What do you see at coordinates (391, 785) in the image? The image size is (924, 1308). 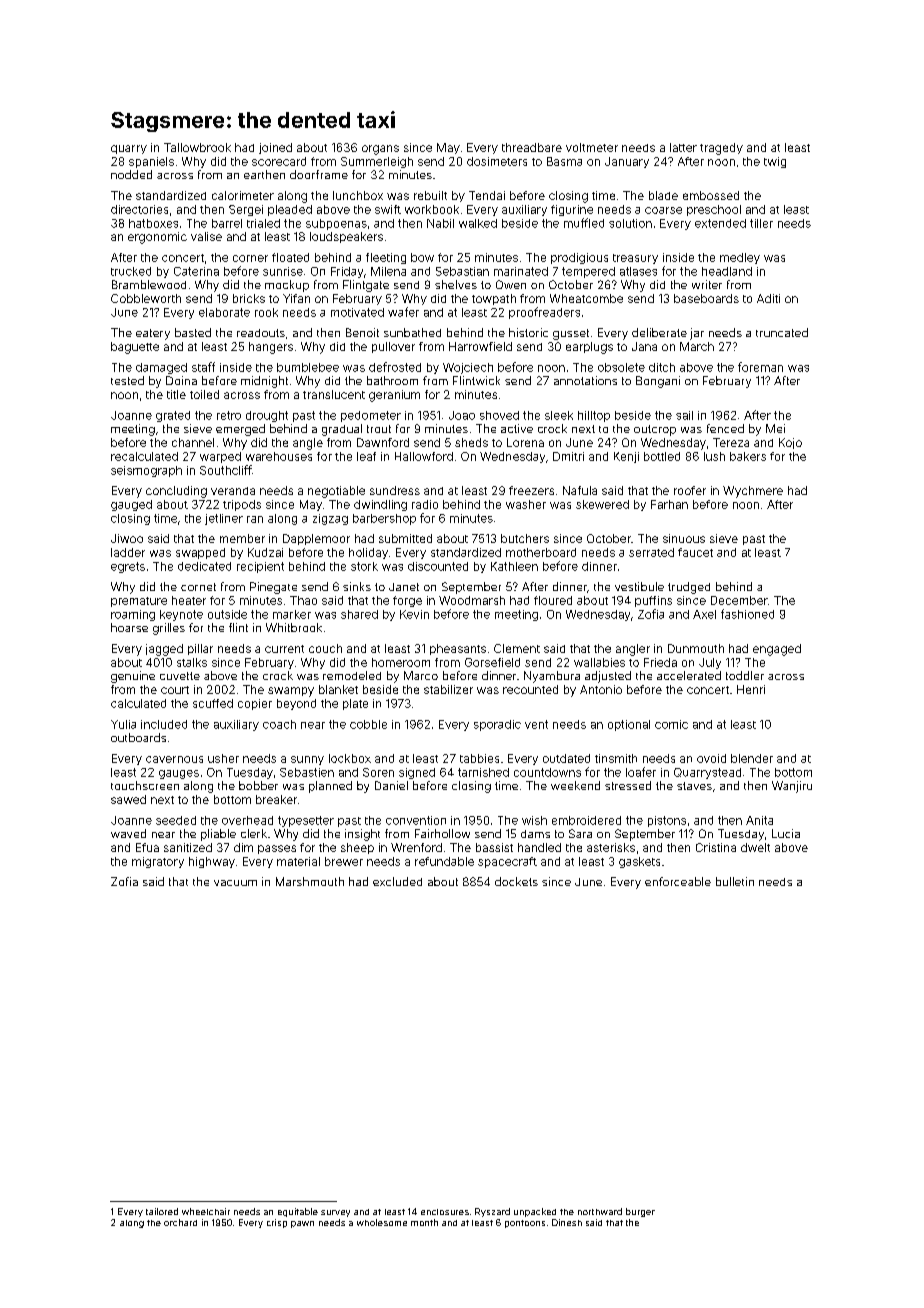 I see `Daniel` at bounding box center [391, 785].
